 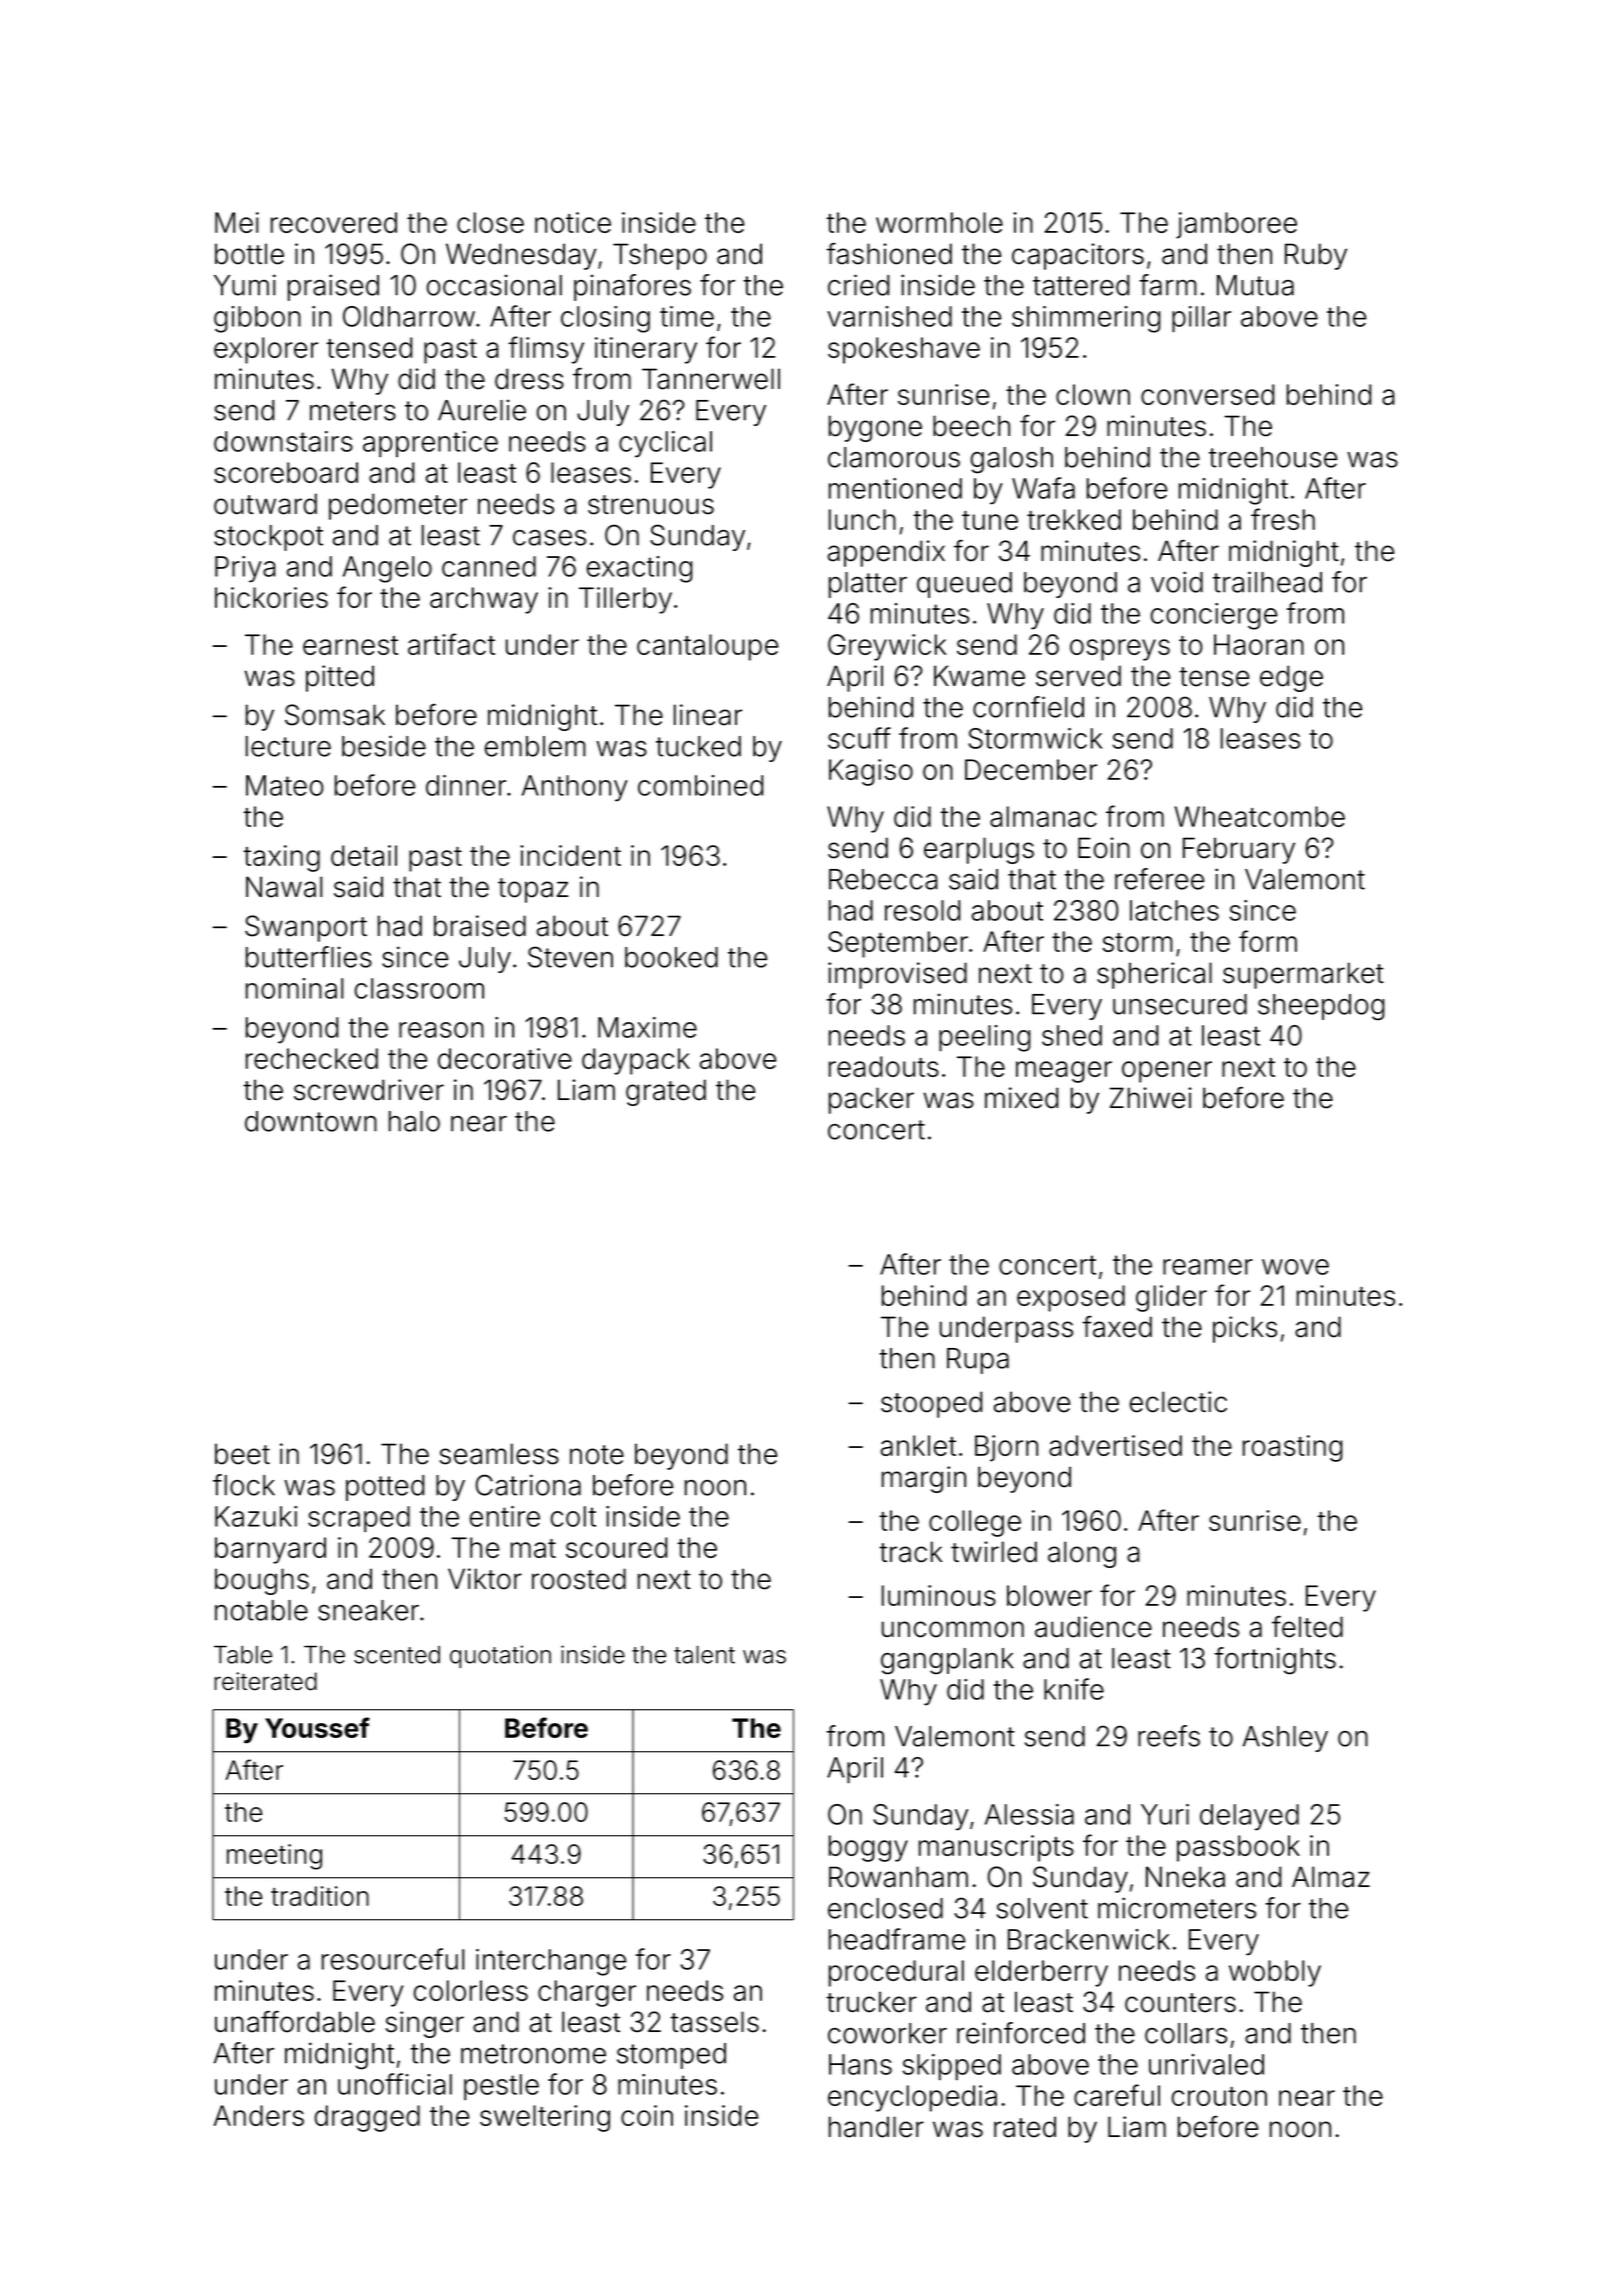 What do you see at coordinates (334, 222) in the screenshot?
I see `recovered` at bounding box center [334, 222].
